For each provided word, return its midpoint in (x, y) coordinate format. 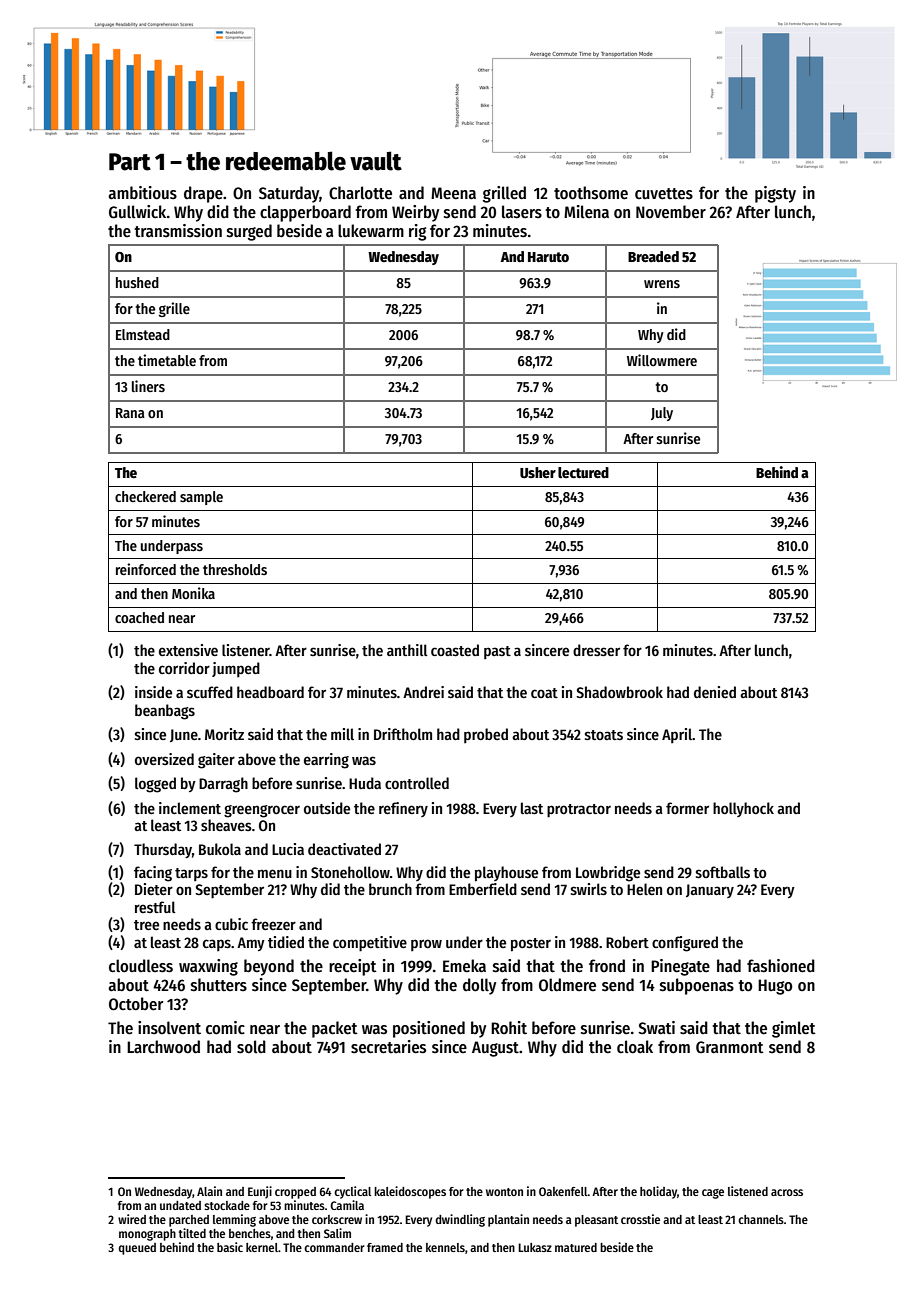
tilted (192, 1233)
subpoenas (697, 986)
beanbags (165, 712)
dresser (596, 650)
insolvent (169, 1028)
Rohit (509, 1027)
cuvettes (664, 194)
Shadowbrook (619, 692)
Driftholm (403, 734)
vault (376, 161)
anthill (407, 650)
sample (201, 498)
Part (130, 162)
